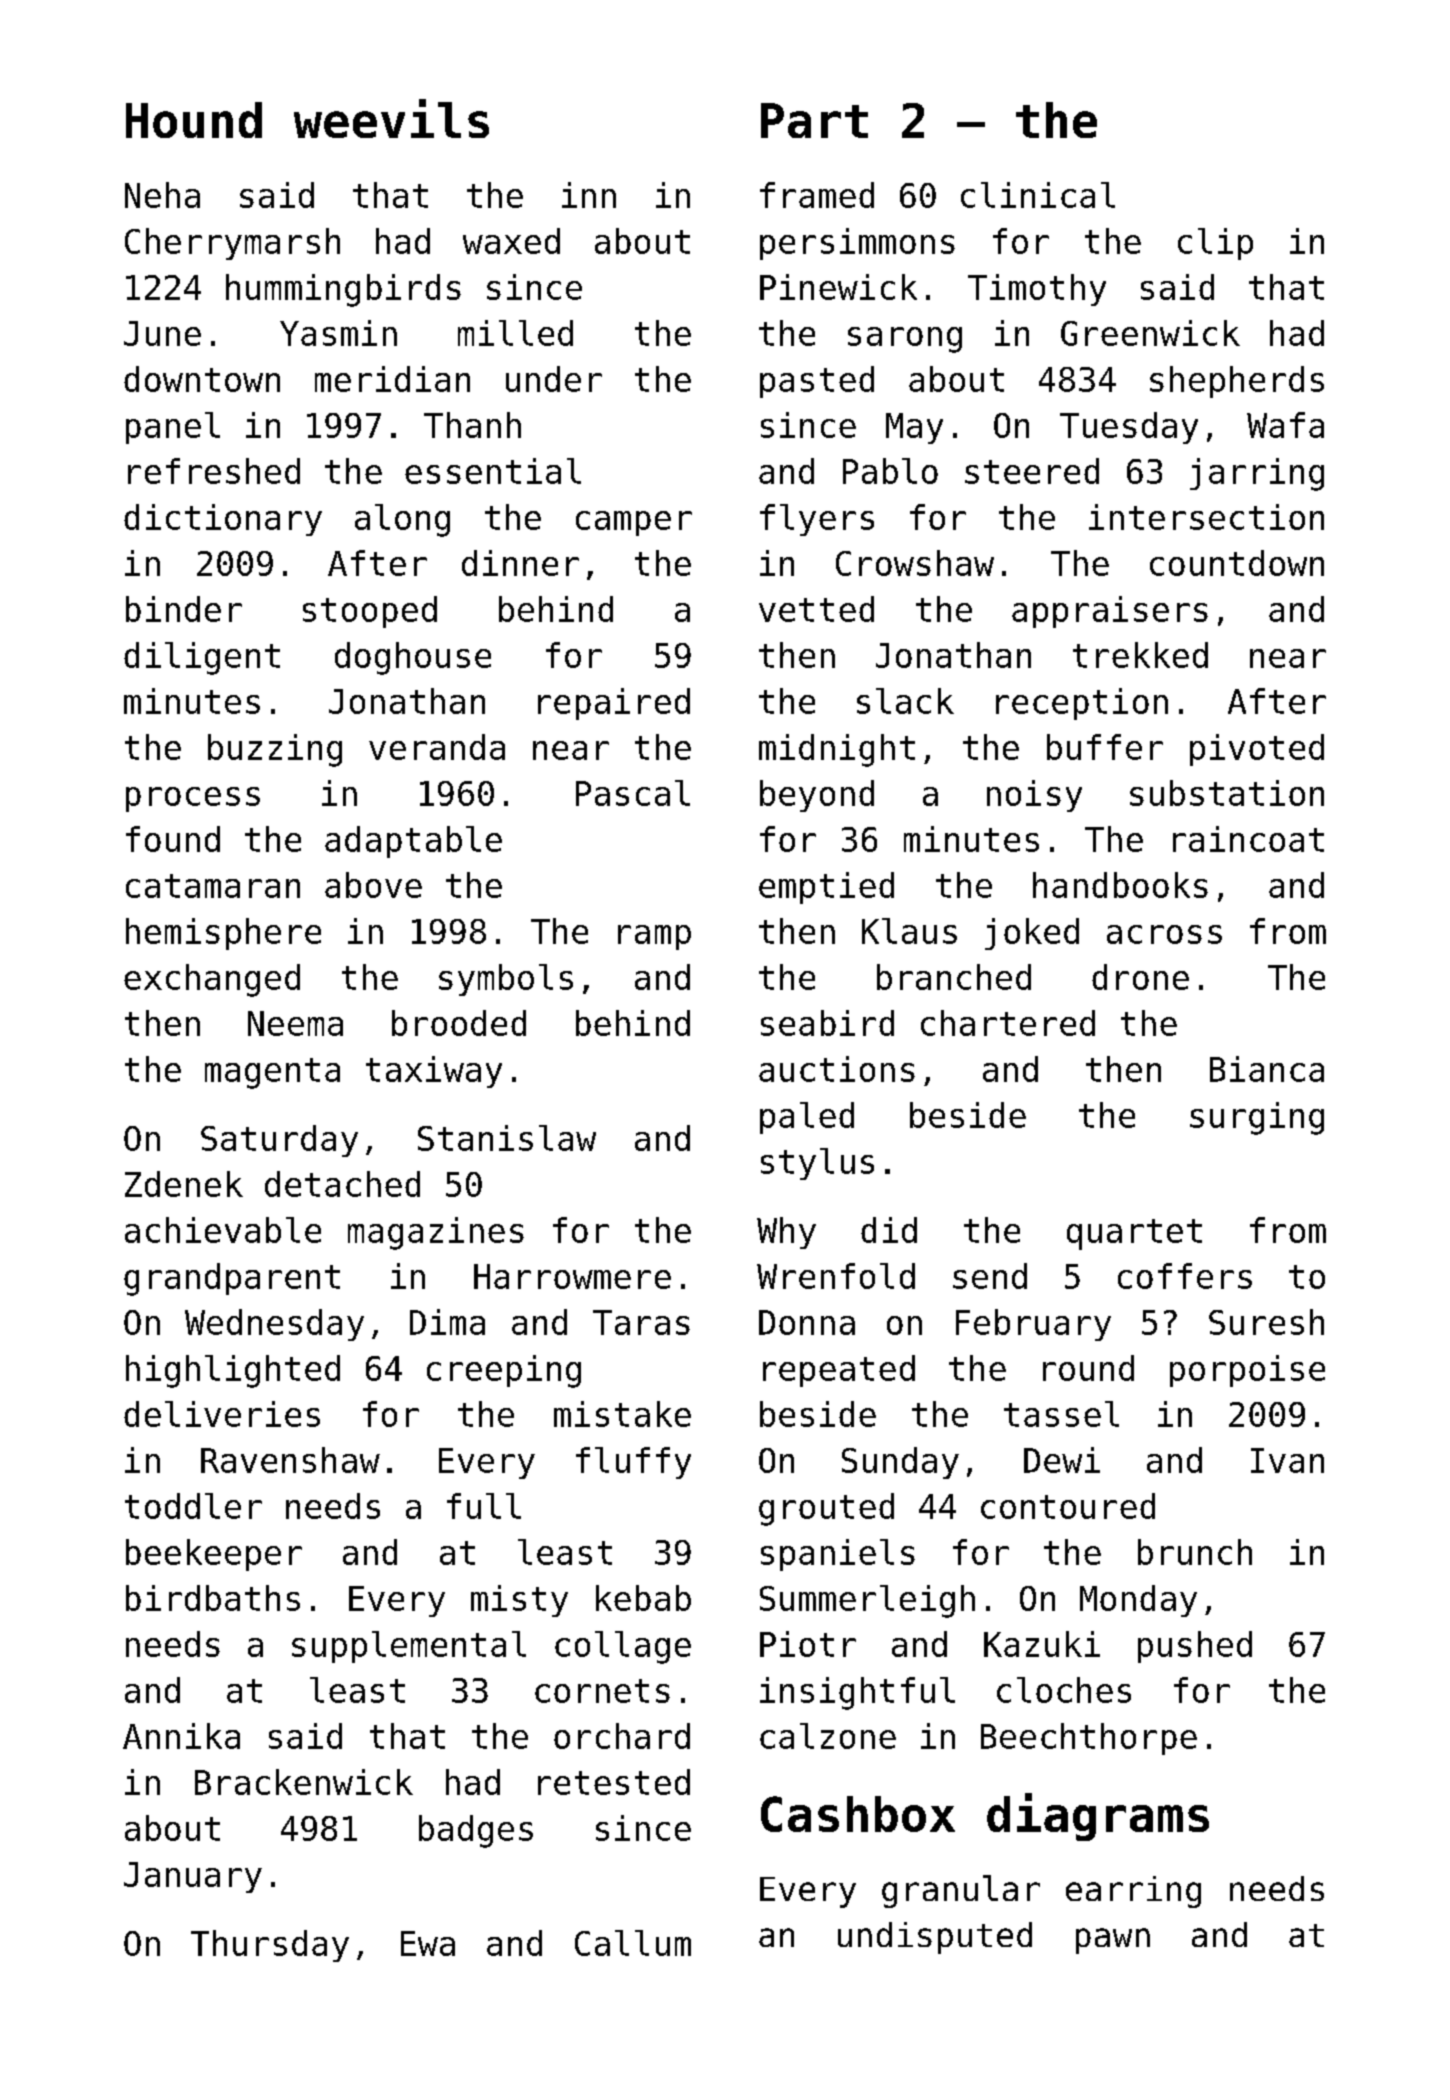  I want to click on slack, so click(905, 701).
